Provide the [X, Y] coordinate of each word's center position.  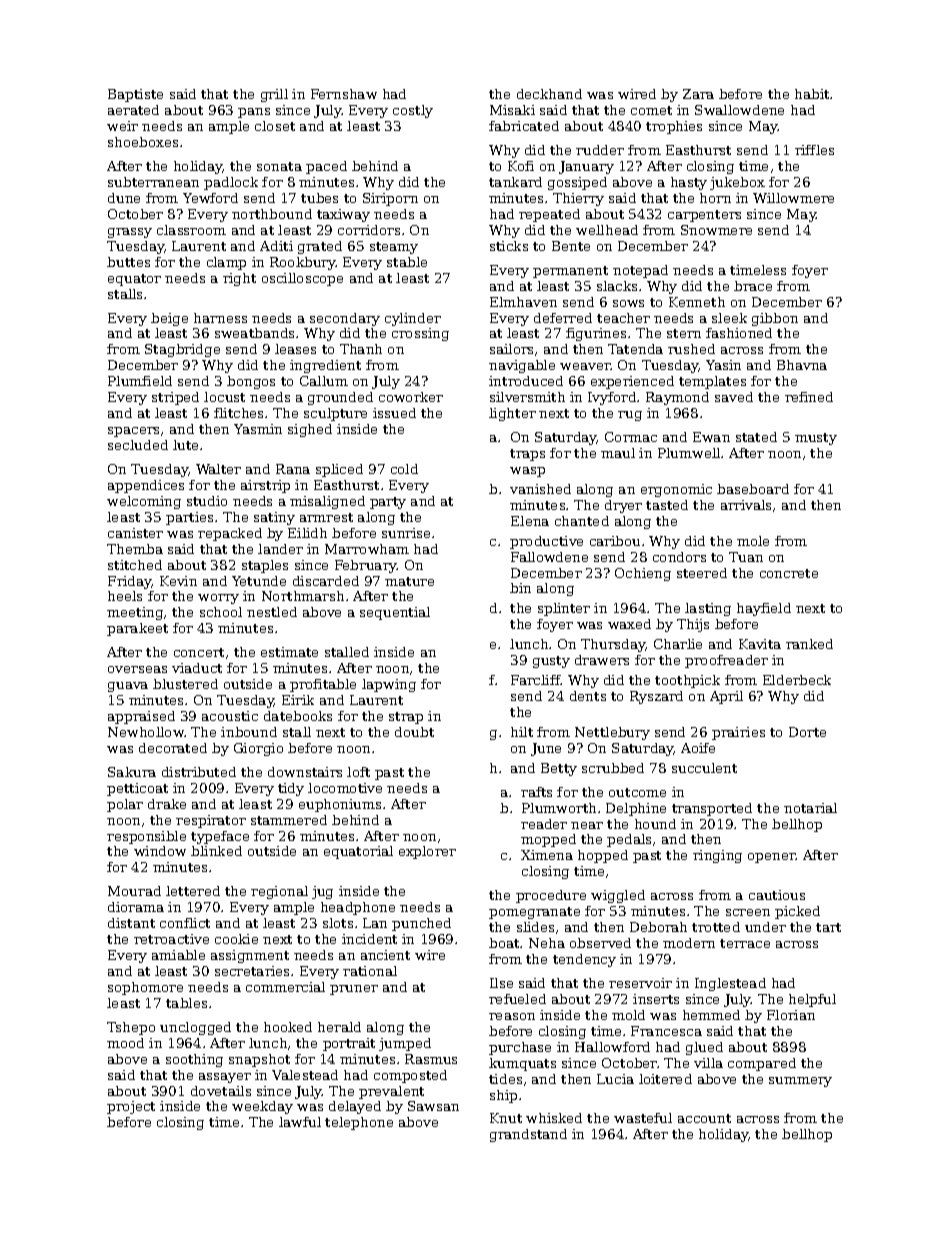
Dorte [807, 732]
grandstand [528, 1135]
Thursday [613, 645]
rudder [600, 150]
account [704, 1118]
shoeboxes [143, 142]
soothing [194, 1060]
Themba [135, 549]
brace [753, 286]
